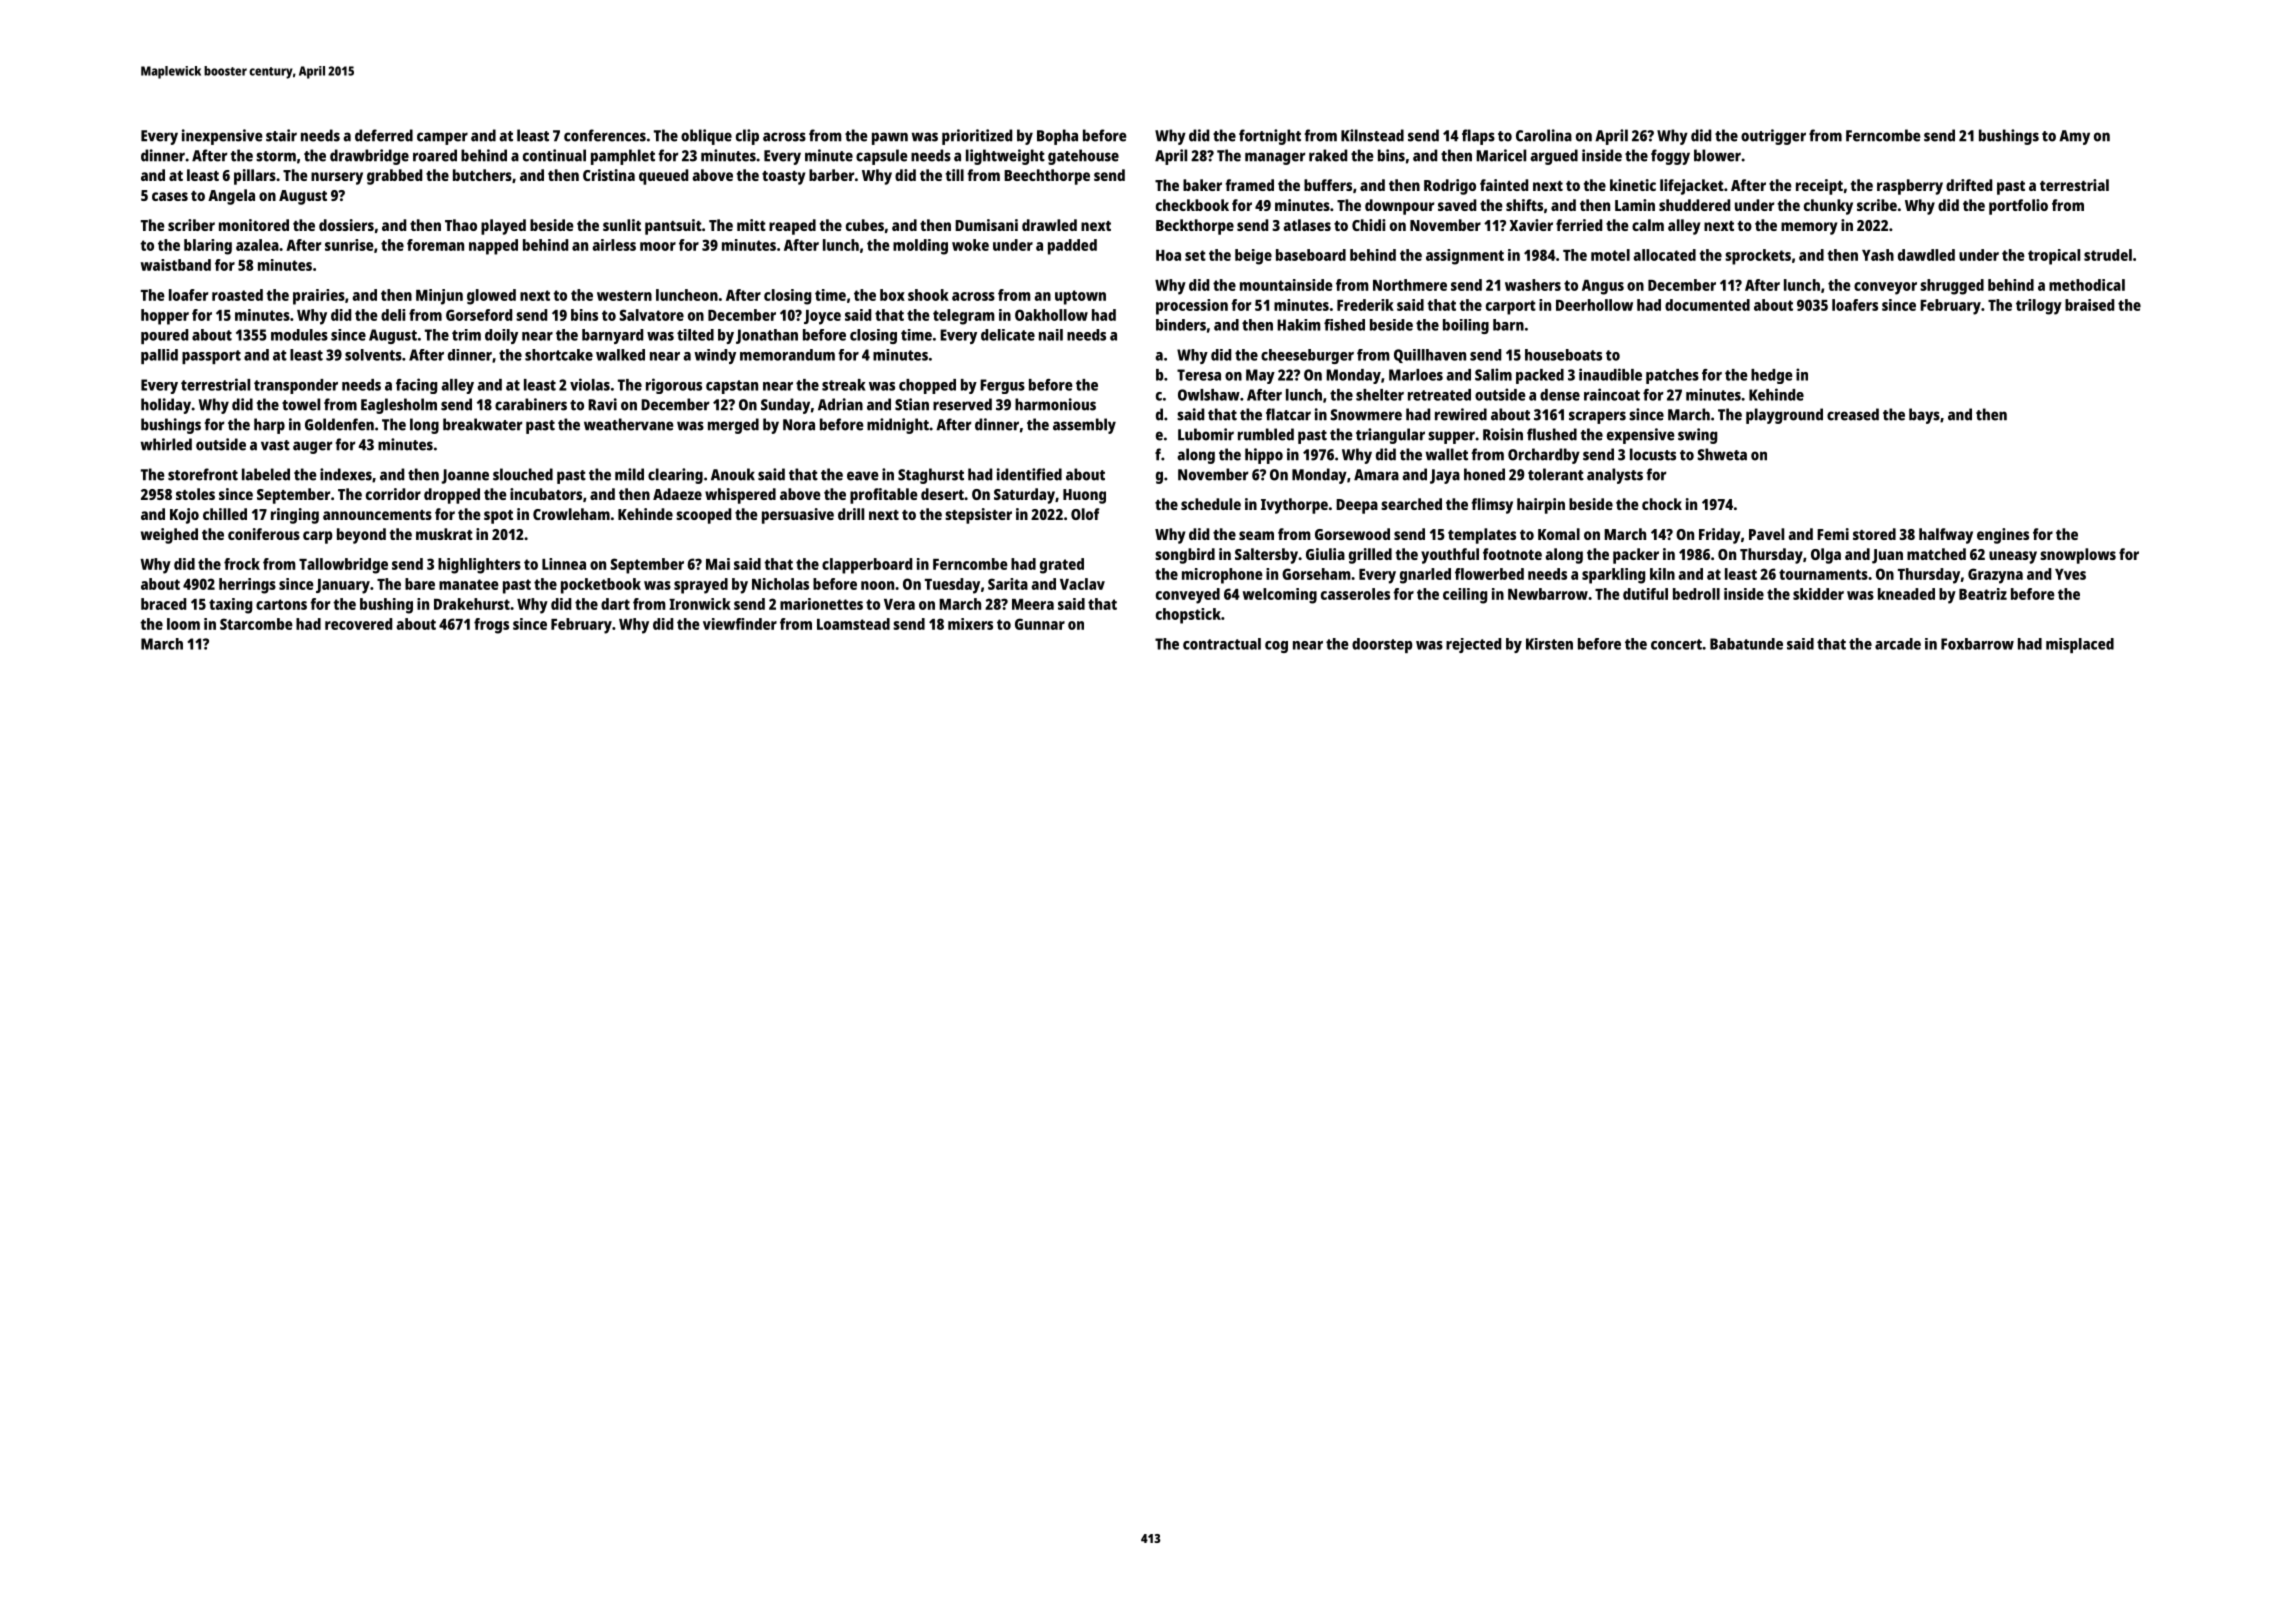  I want to click on Hakim, so click(1299, 325).
